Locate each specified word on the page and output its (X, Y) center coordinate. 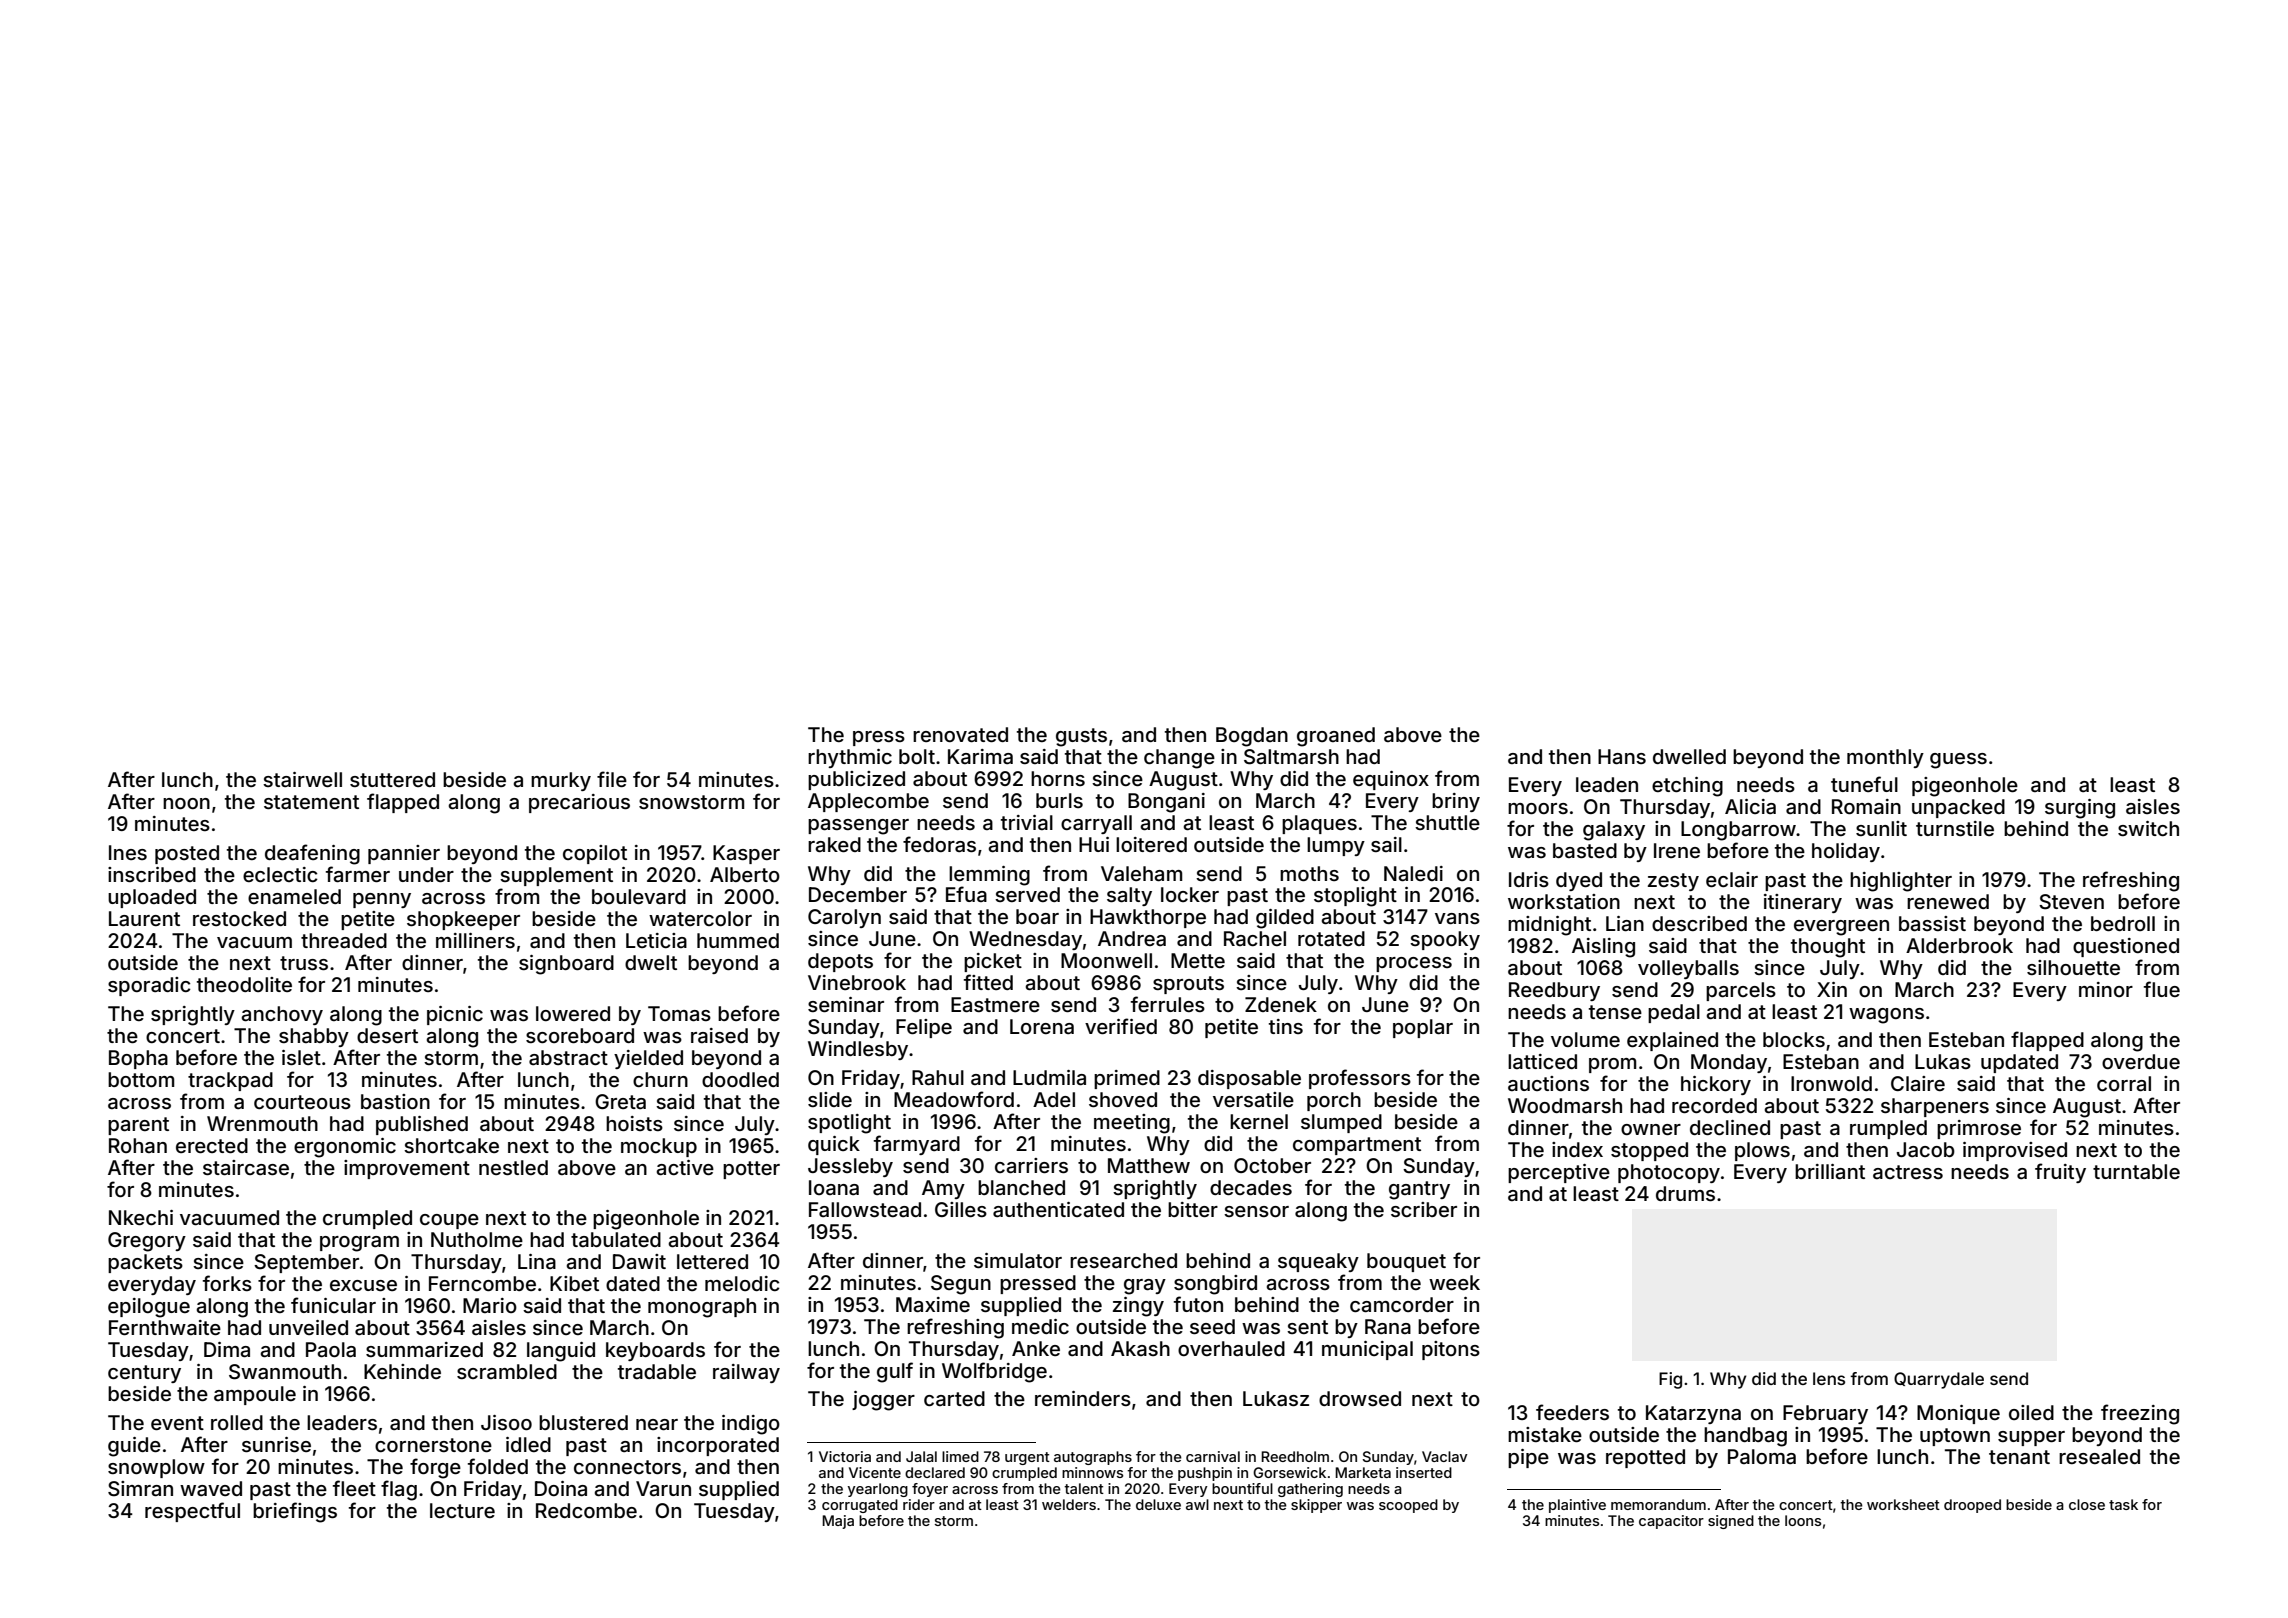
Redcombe (586, 1510)
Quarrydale (1939, 1380)
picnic (455, 1015)
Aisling (1603, 948)
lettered (712, 1261)
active (685, 1167)
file (612, 779)
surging (2080, 809)
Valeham (1141, 873)
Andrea (1132, 938)
